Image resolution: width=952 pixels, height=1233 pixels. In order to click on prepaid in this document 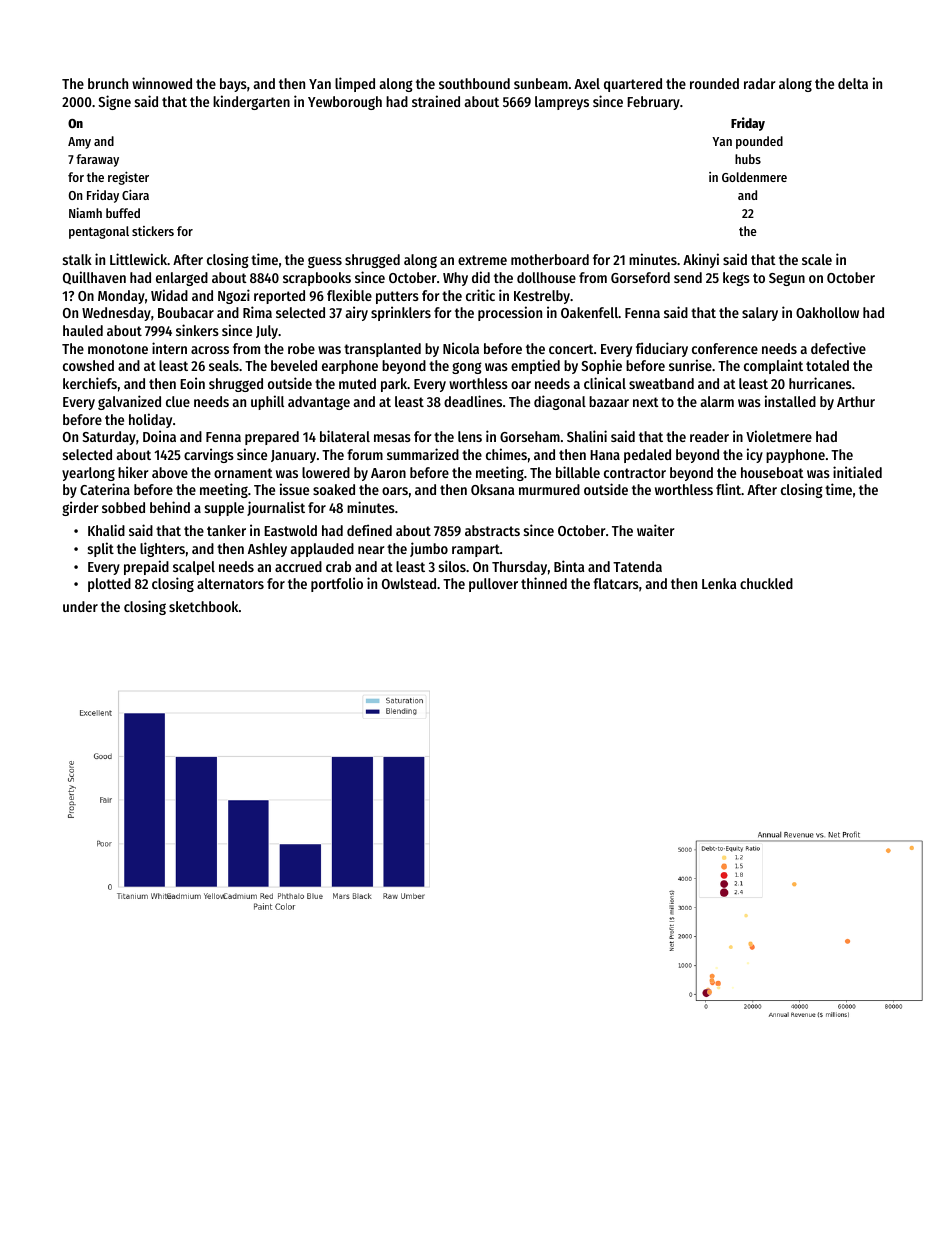, I will do `click(146, 567)`.
